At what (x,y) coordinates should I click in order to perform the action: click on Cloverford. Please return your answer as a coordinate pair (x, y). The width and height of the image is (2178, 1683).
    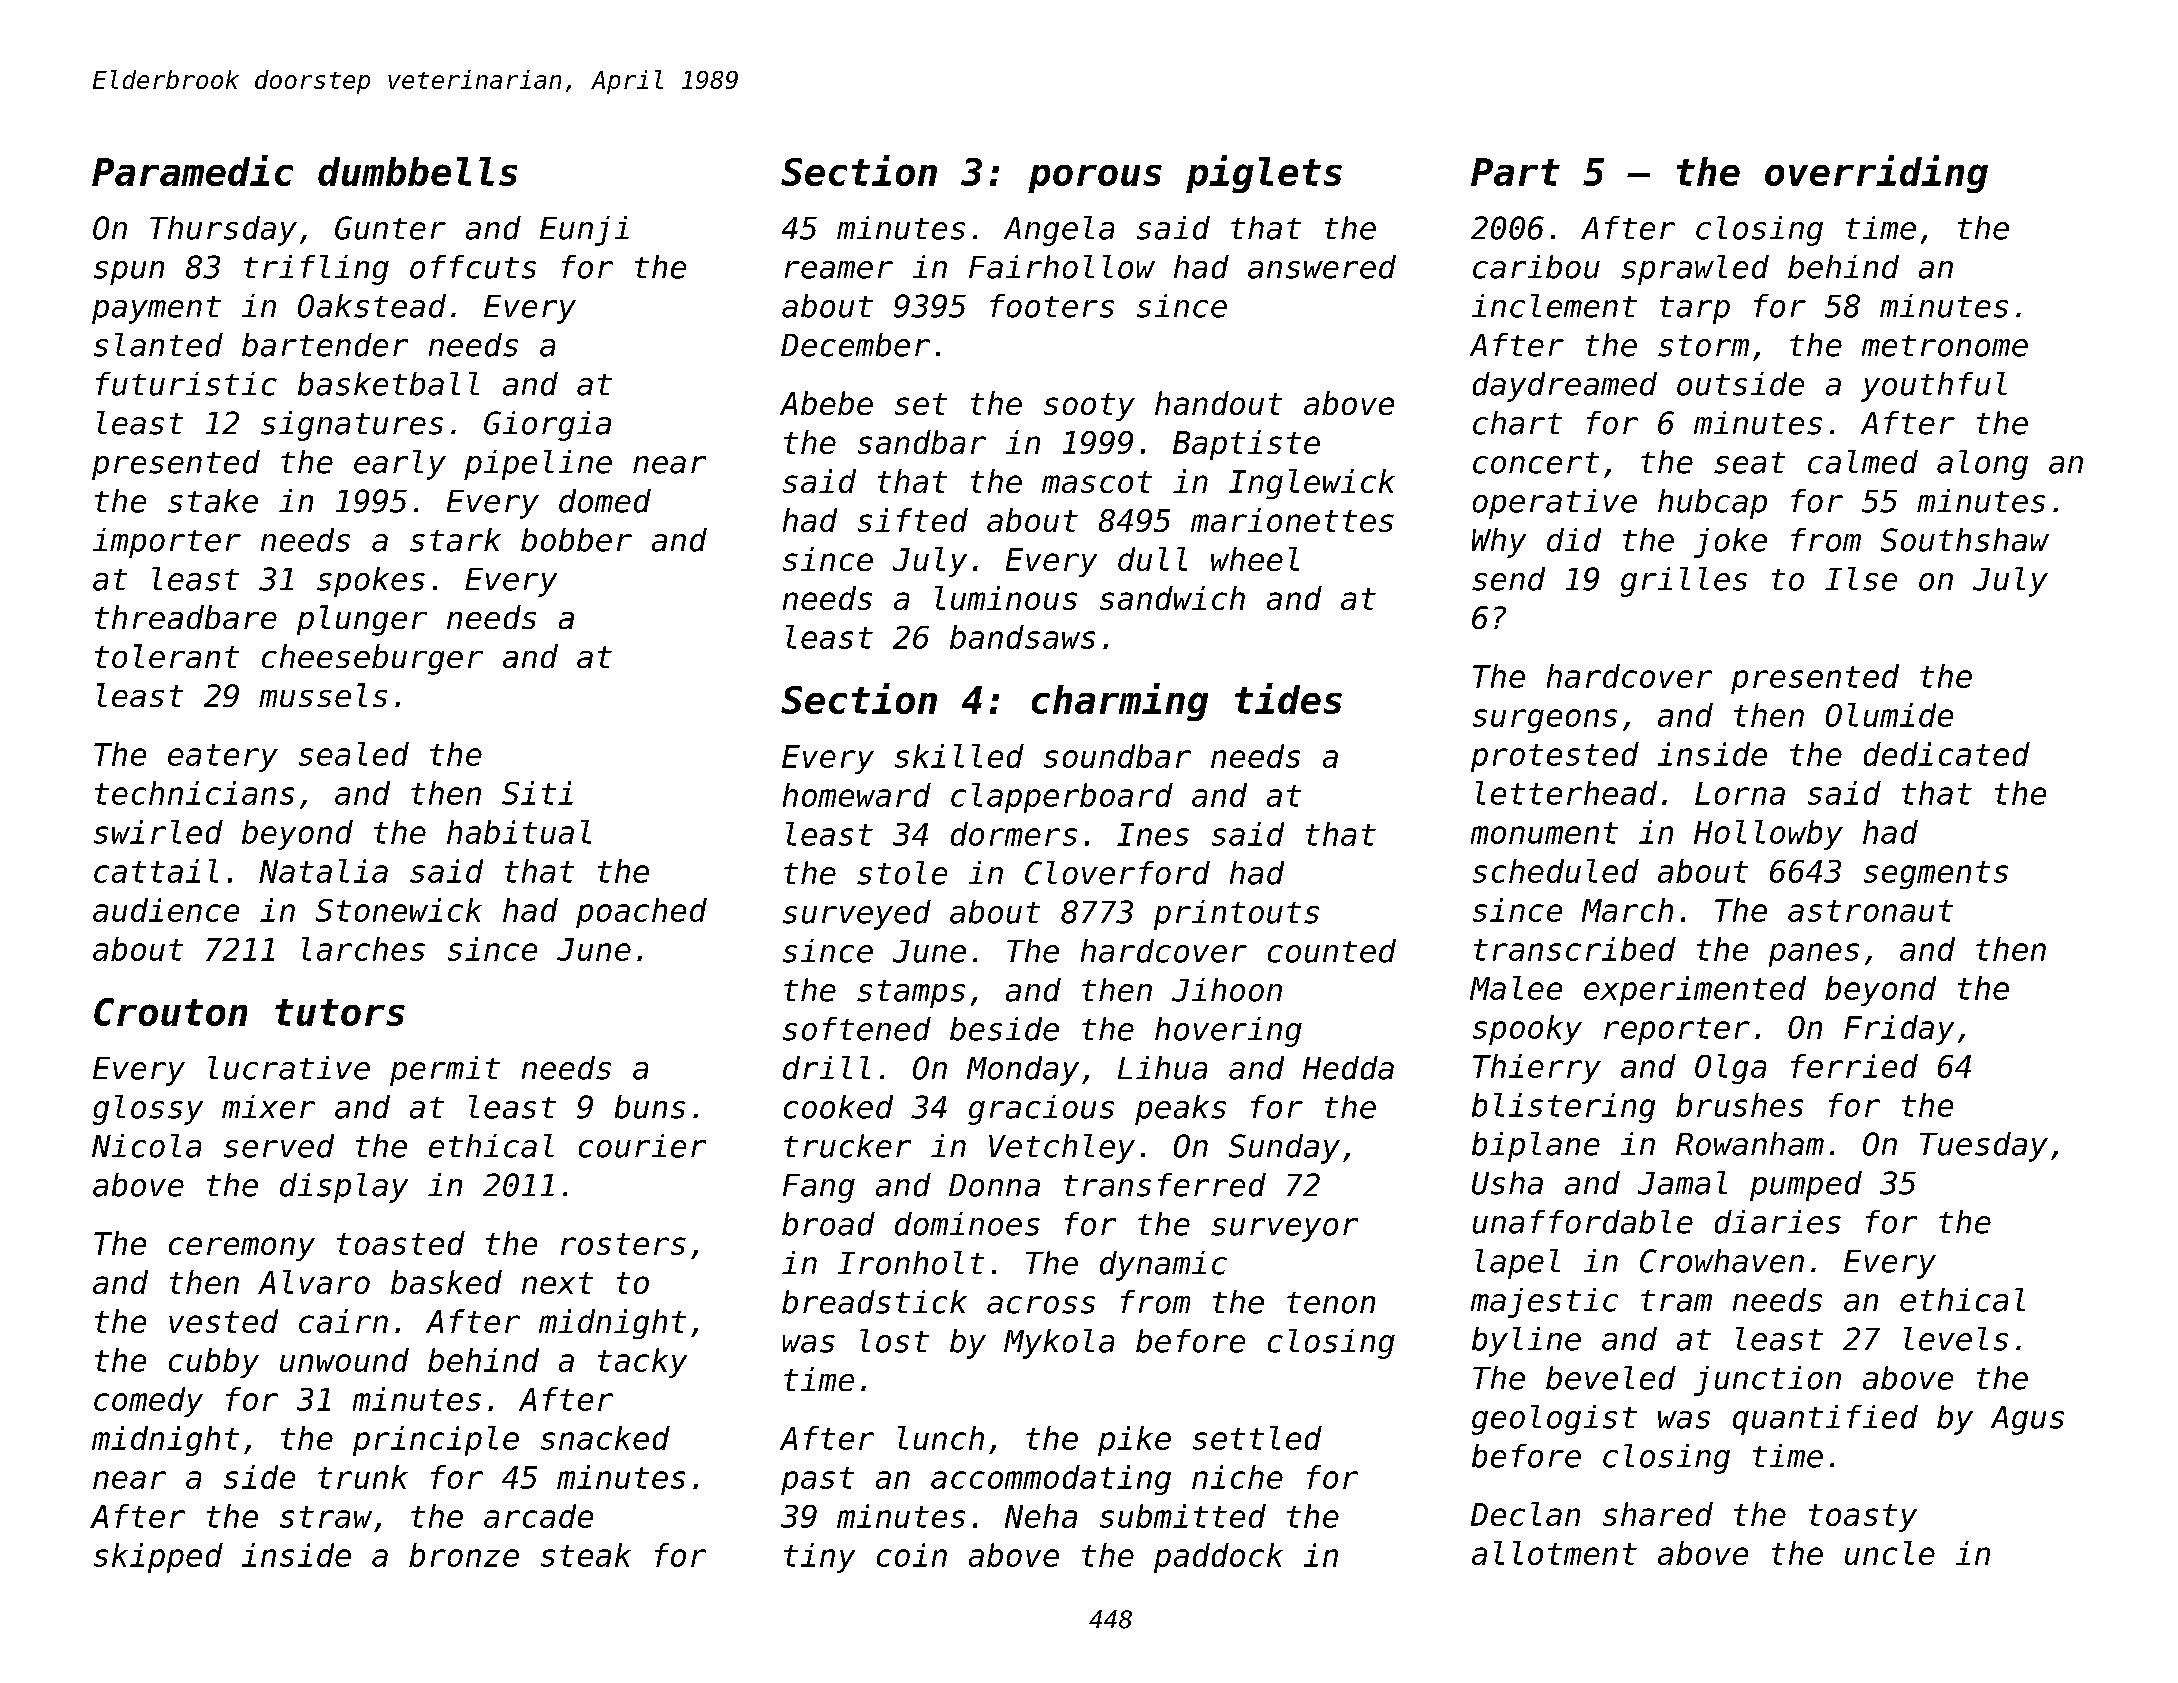
    Looking at the image, I should click on (1117, 873).
